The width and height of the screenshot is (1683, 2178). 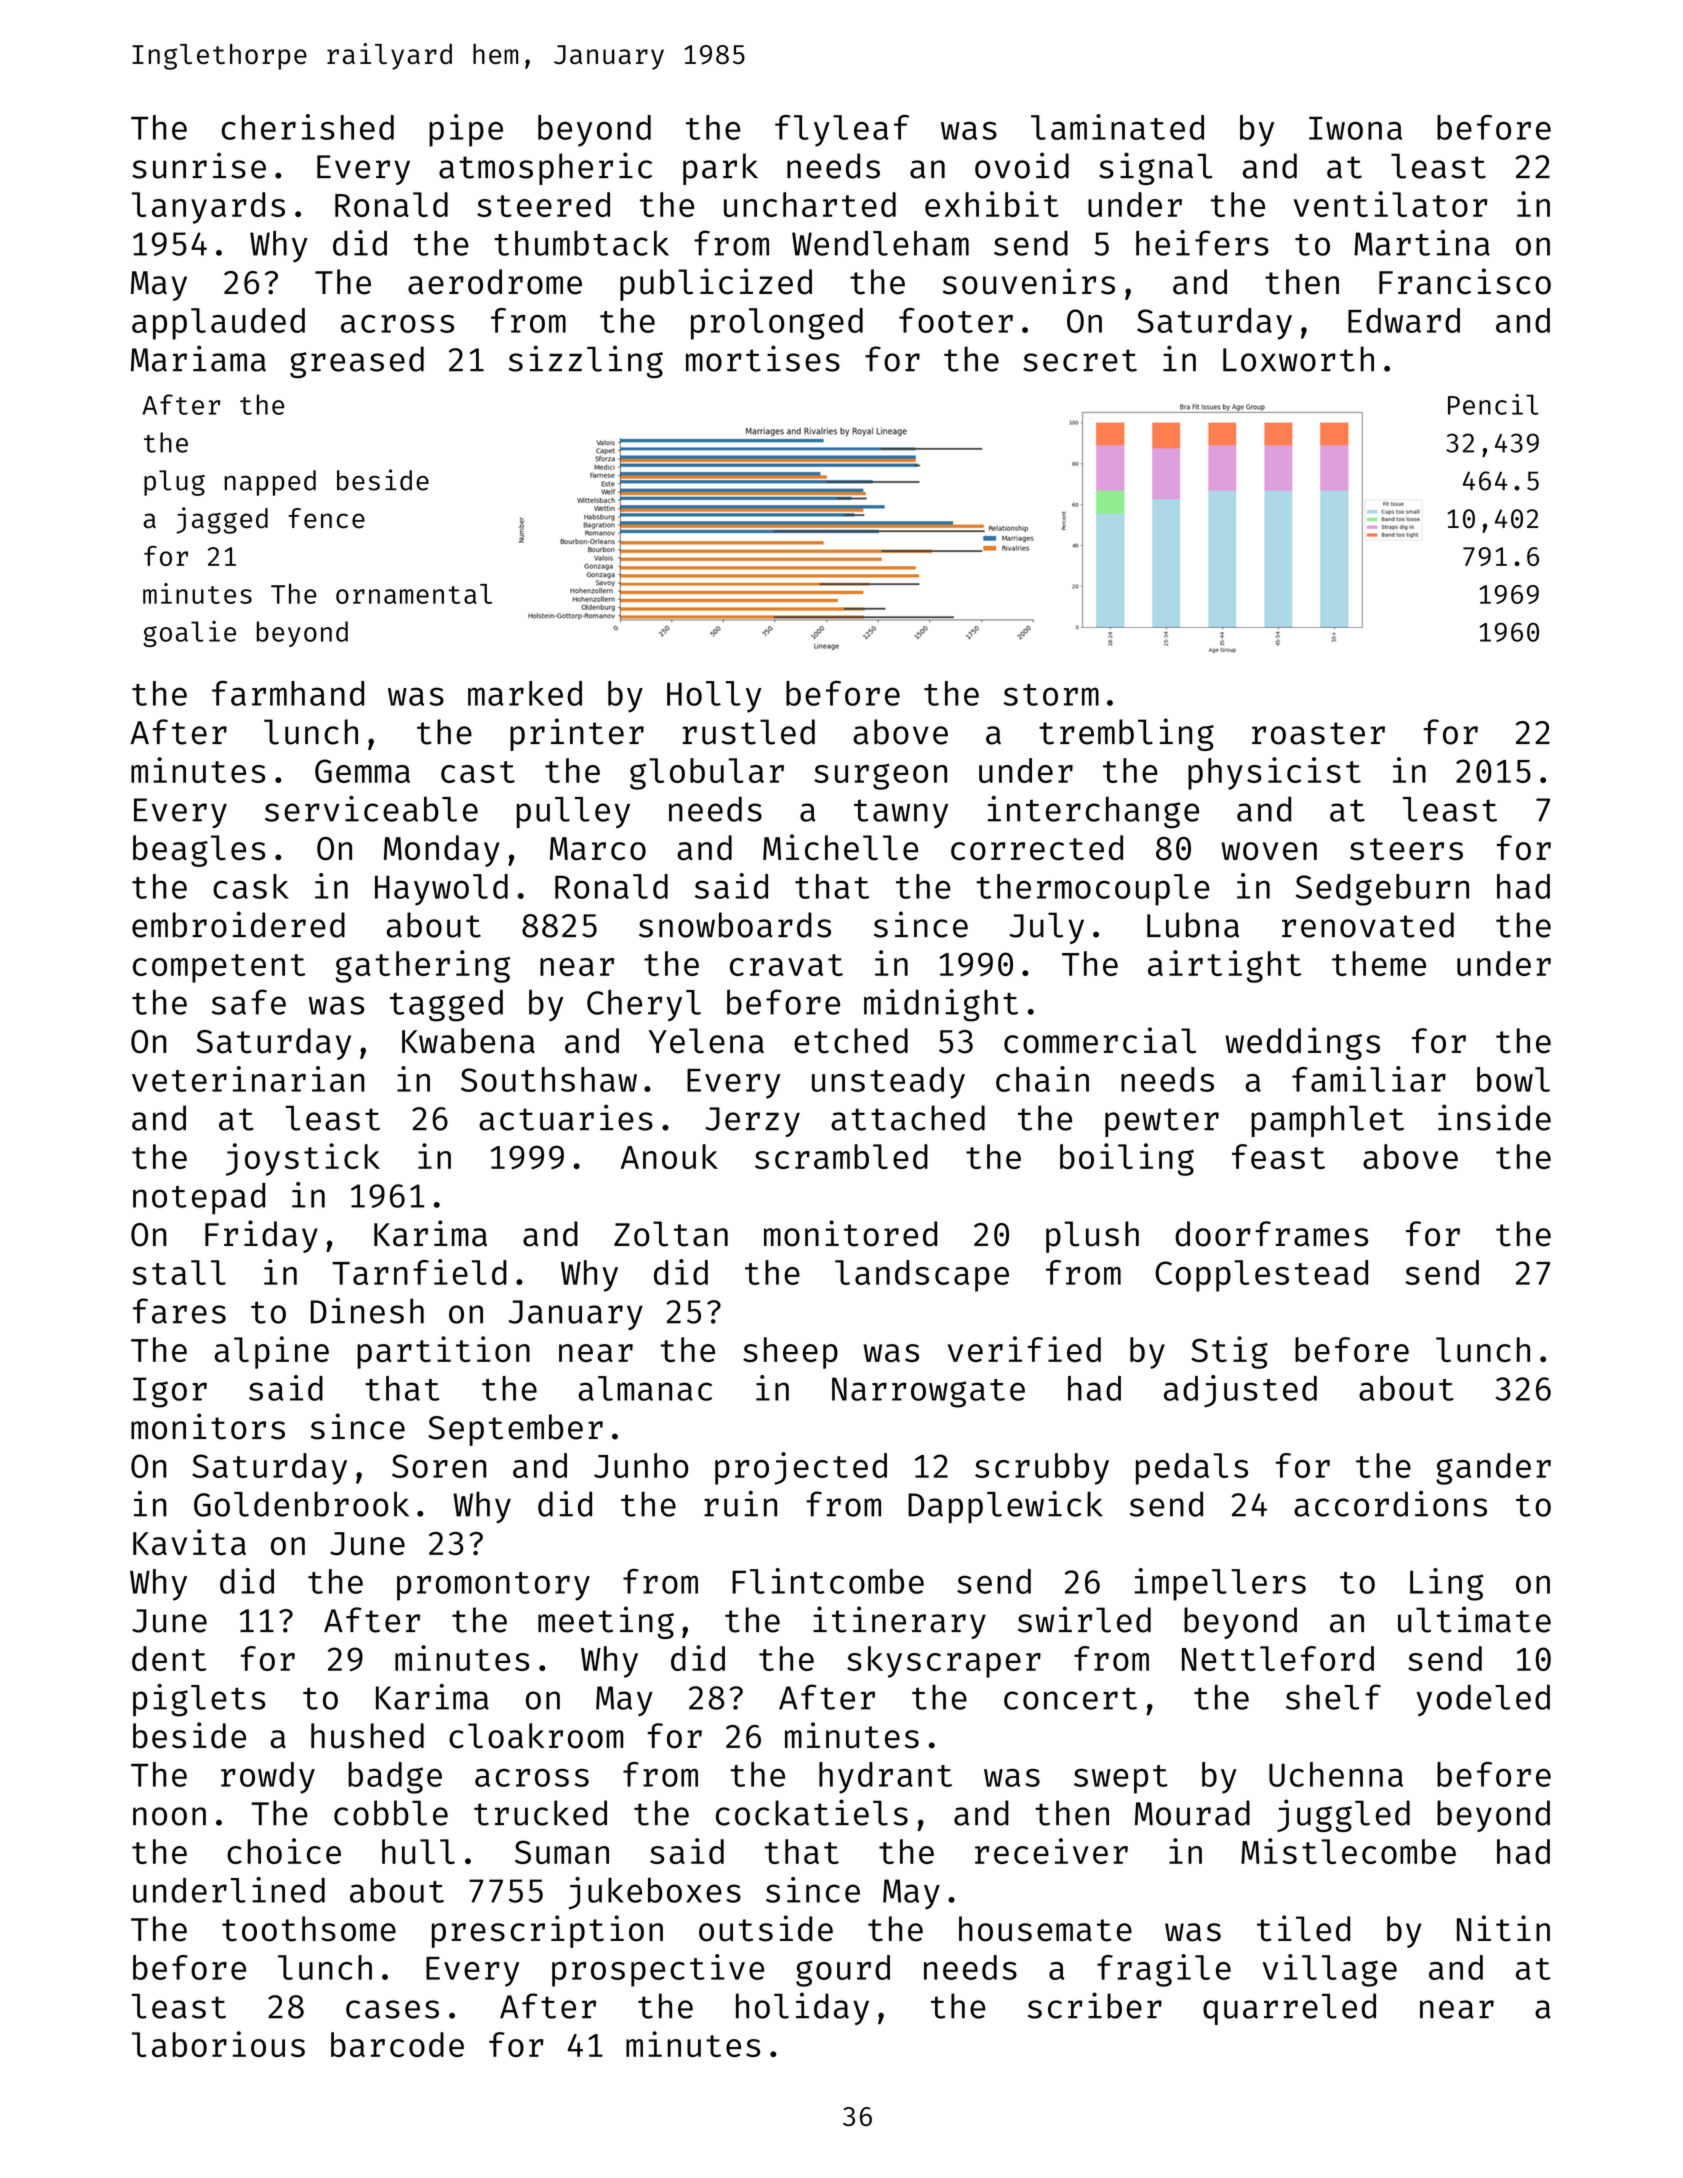 I want to click on Iwona, so click(x=1355, y=128).
